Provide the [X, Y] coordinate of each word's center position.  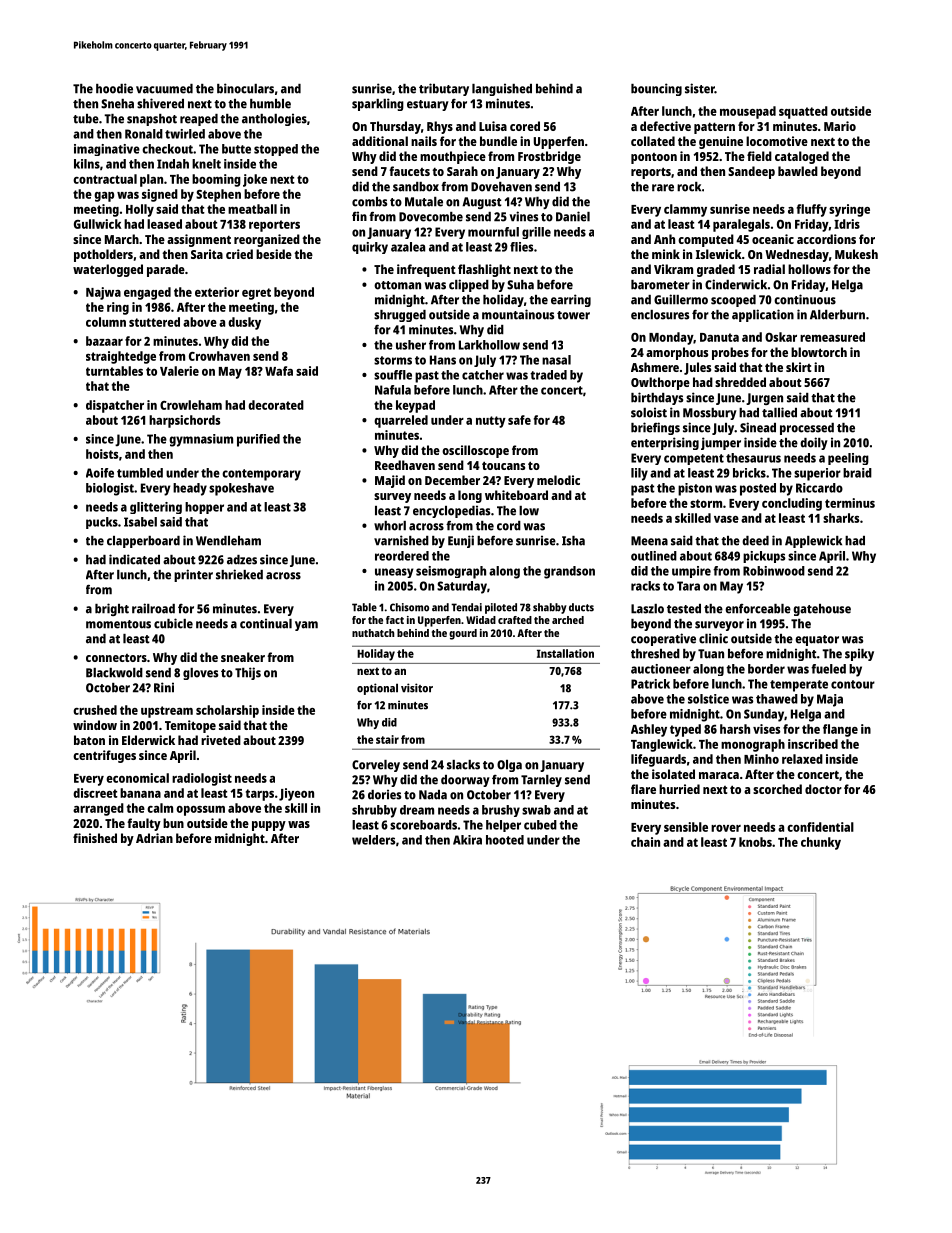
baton [89, 740]
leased [164, 224]
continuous [805, 299]
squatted [803, 112]
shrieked [239, 574]
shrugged [400, 316]
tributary [444, 89]
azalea [408, 247]
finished [95, 838]
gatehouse [822, 610]
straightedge [121, 357]
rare [663, 188]
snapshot [152, 120]
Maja [830, 700]
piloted [501, 608]
